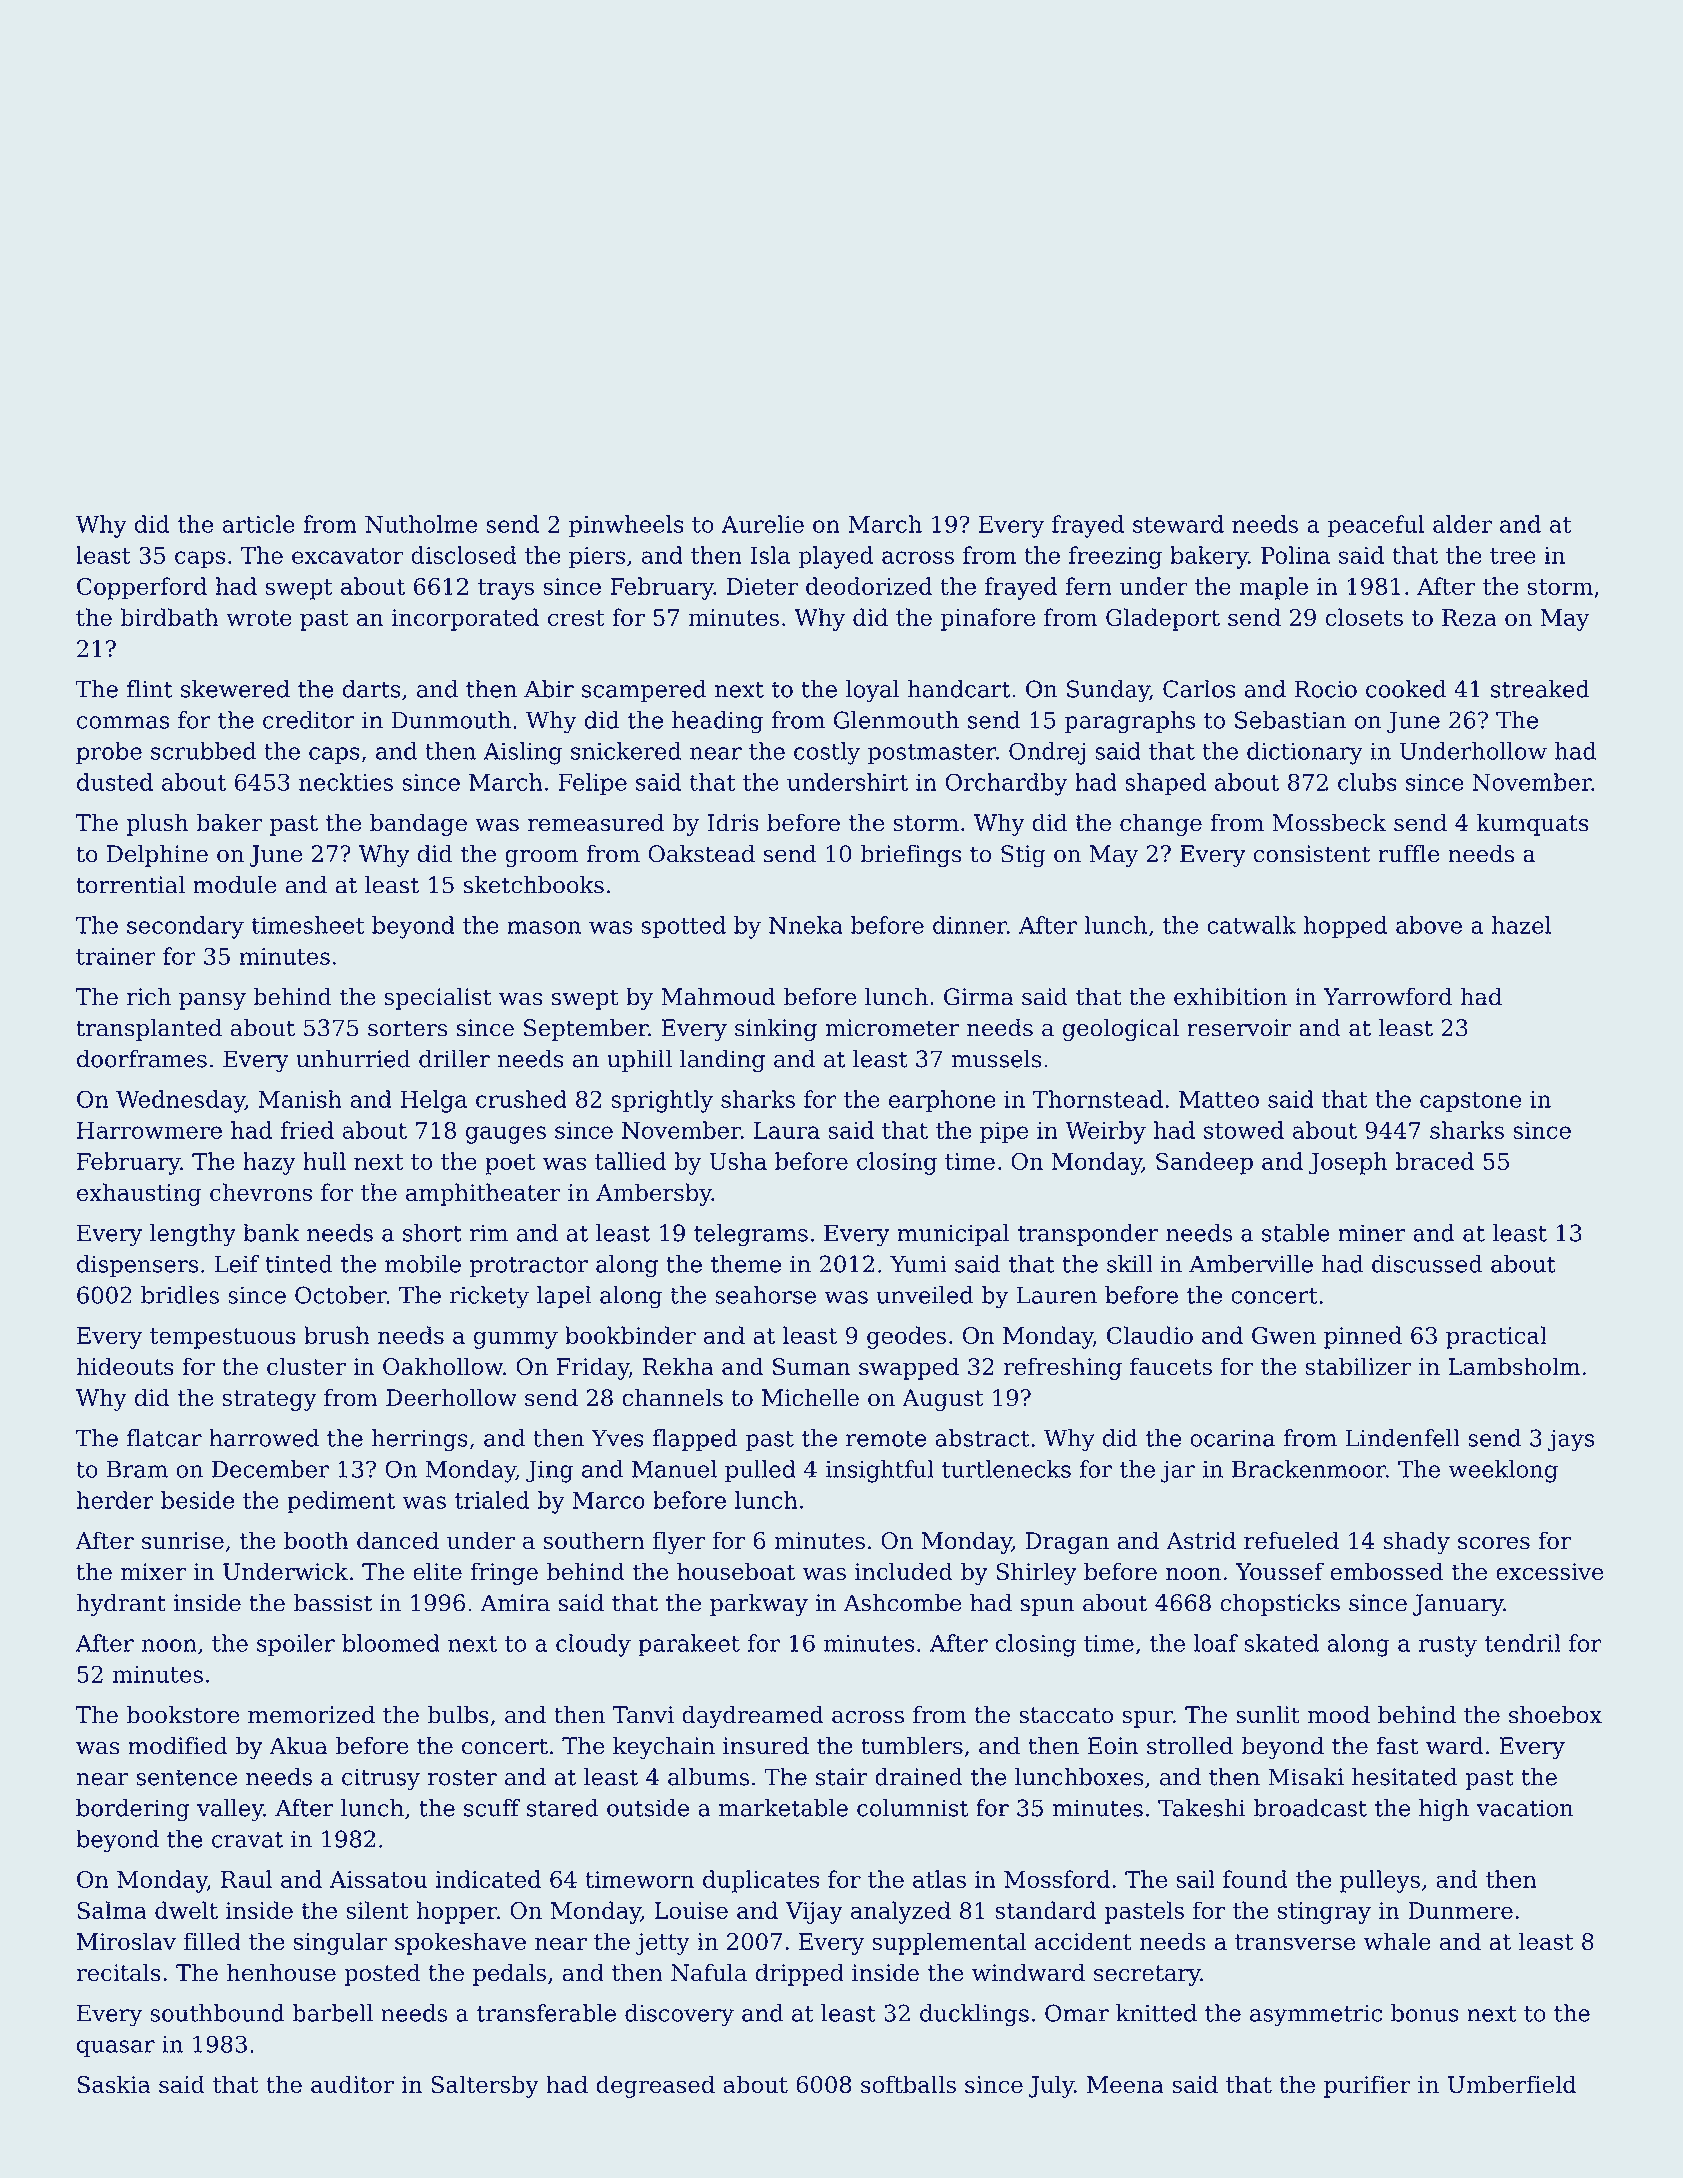 The width and height of the screenshot is (1683, 2178). What do you see at coordinates (1376, 526) in the screenshot?
I see `peaceful` at bounding box center [1376, 526].
